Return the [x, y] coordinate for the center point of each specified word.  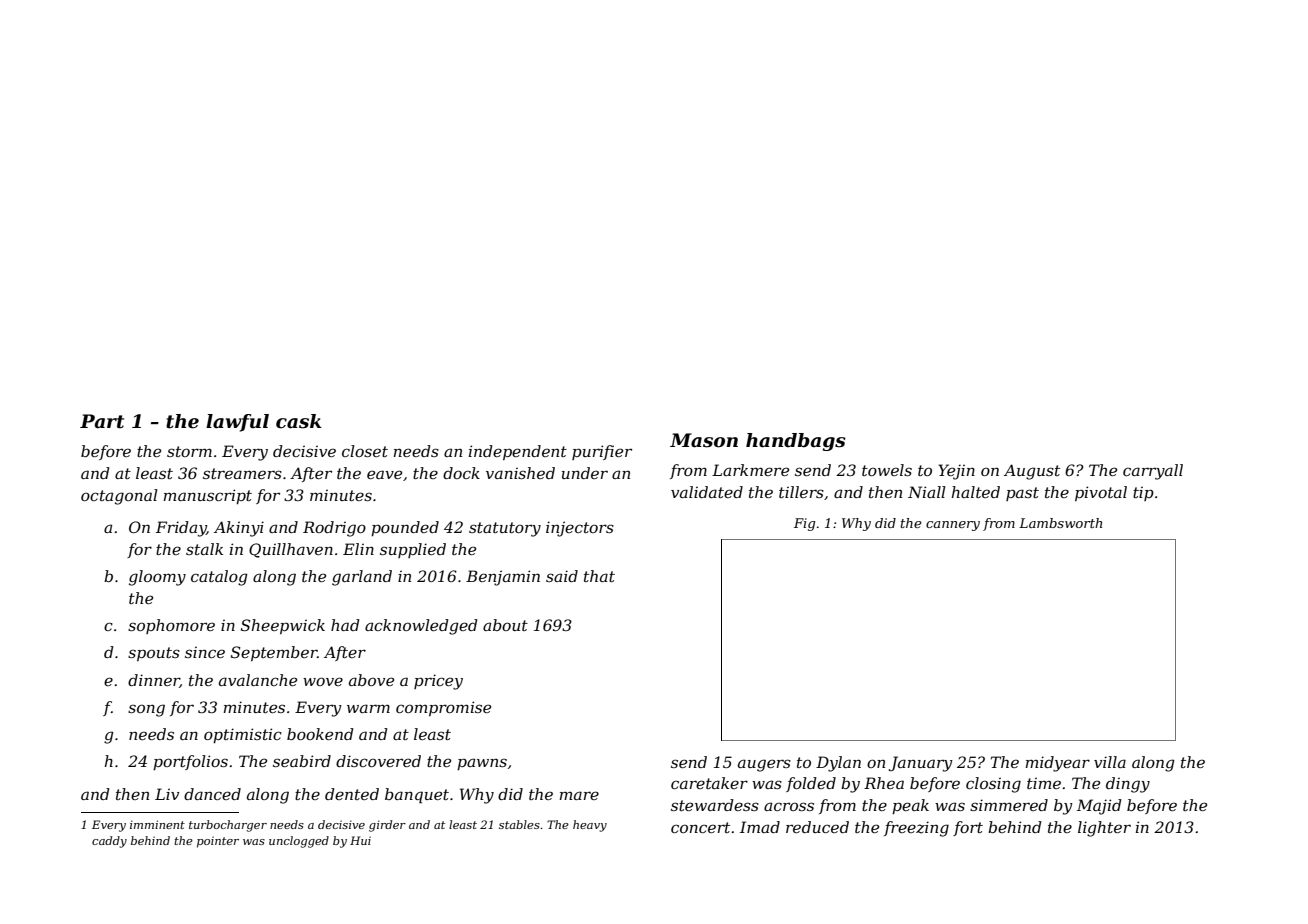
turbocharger [228, 826]
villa [1110, 762]
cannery [953, 526]
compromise [443, 708]
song [146, 710]
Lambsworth [1060, 523]
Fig [804, 524]
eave [384, 474]
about [505, 625]
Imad [760, 827]
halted [975, 492]
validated [707, 492]
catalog [219, 578]
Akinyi [239, 529]
